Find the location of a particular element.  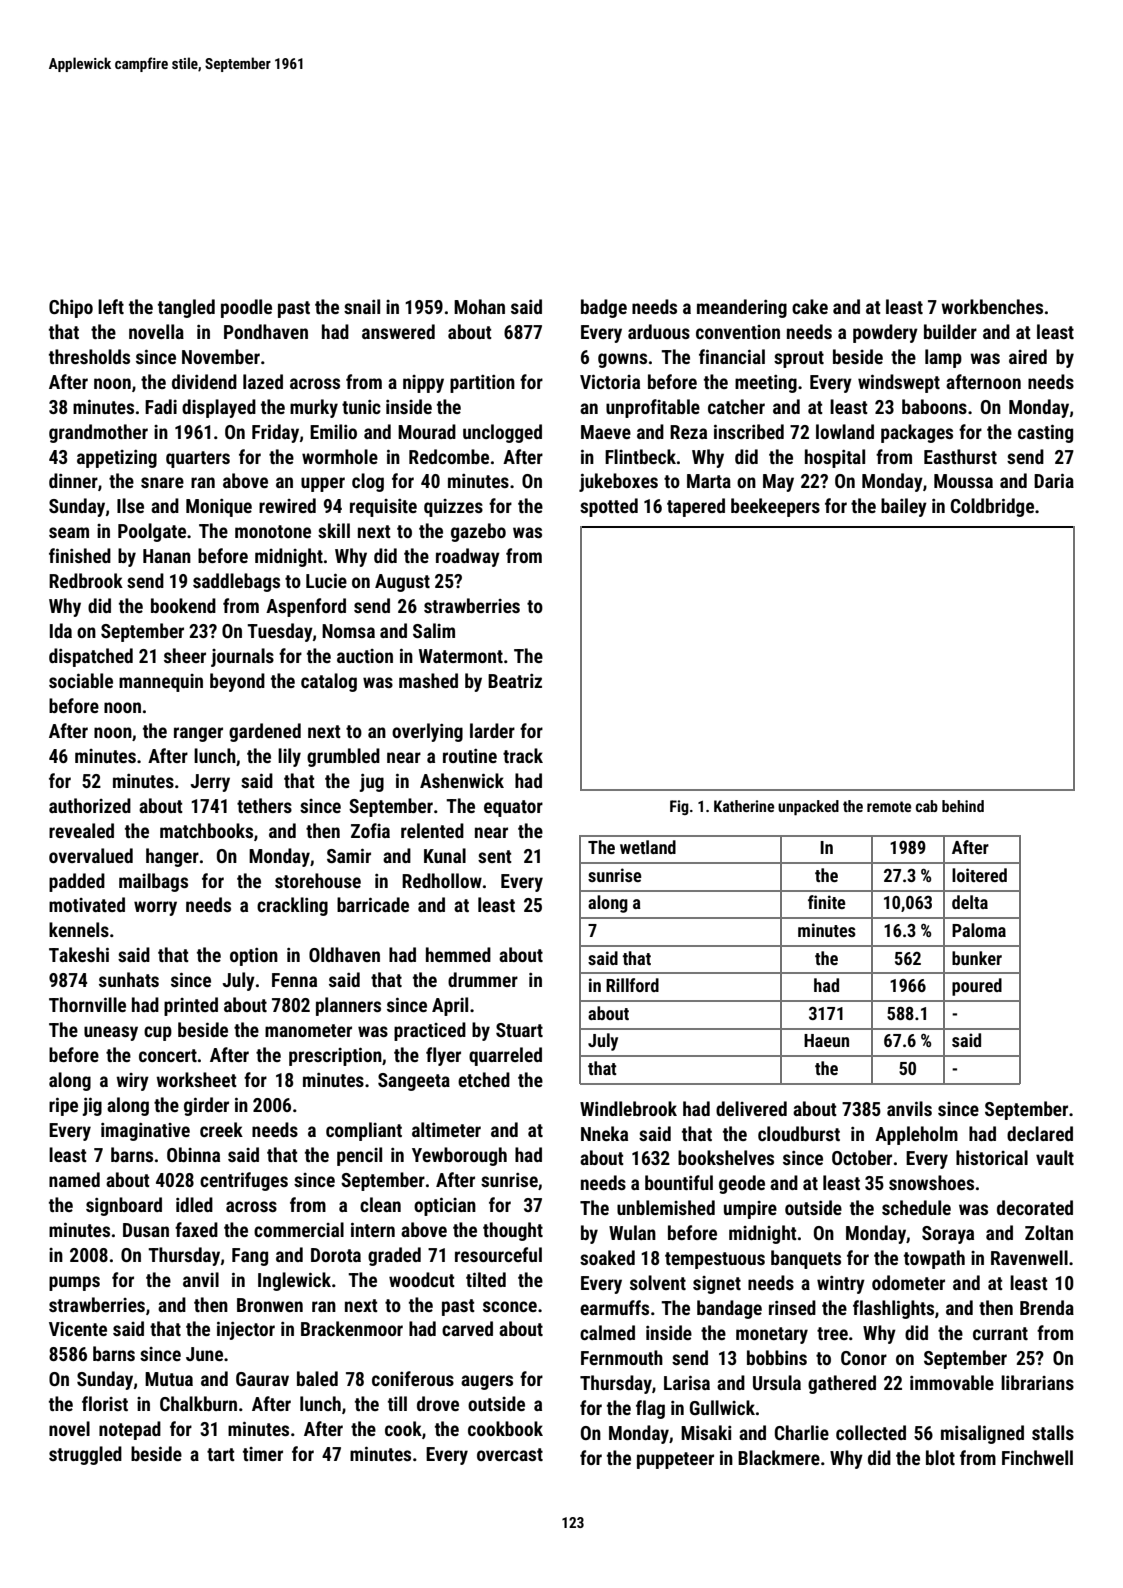

bookend is located at coordinates (183, 605).
